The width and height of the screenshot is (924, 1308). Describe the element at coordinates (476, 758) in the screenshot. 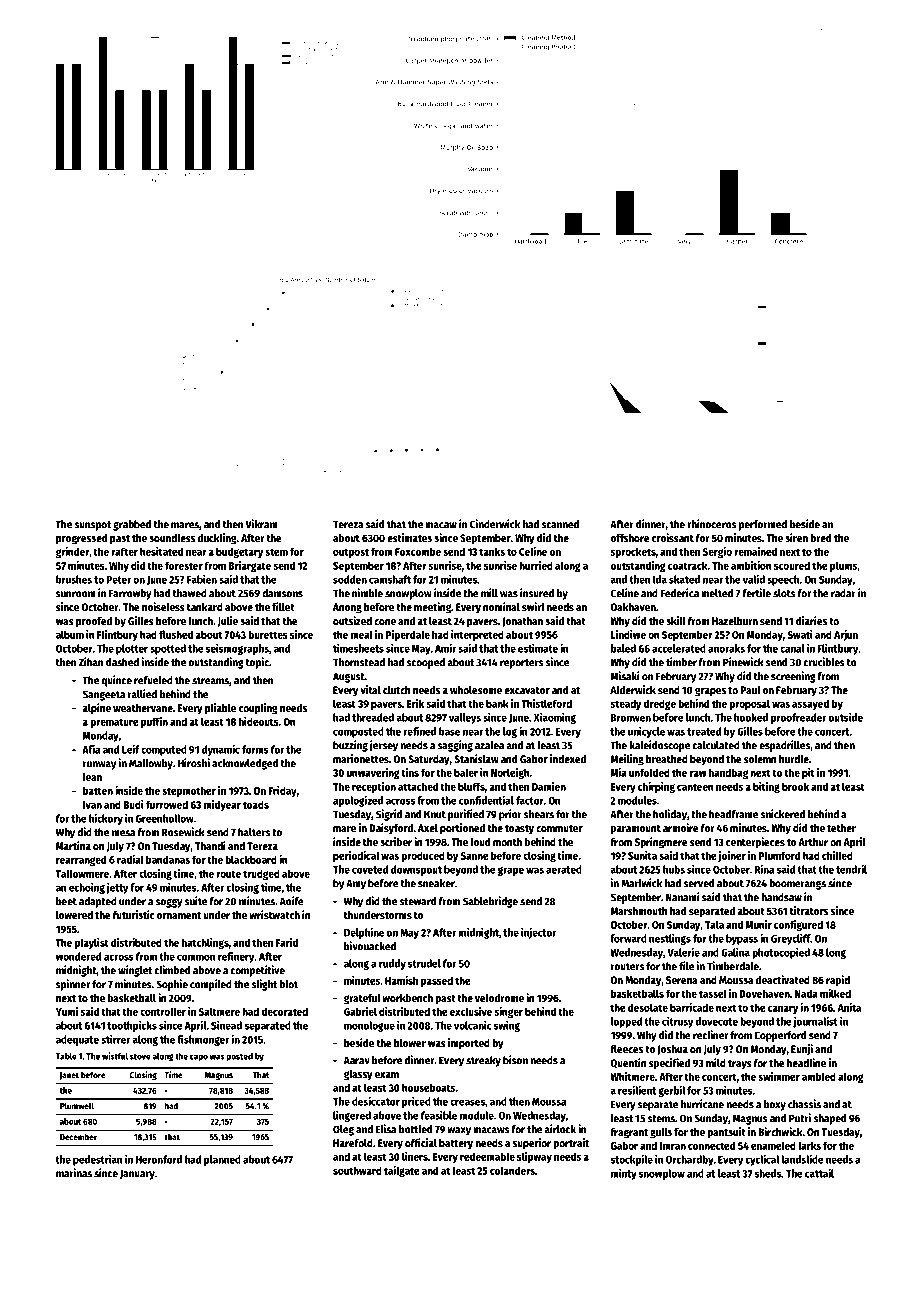

I see `Stanislaw` at that location.
